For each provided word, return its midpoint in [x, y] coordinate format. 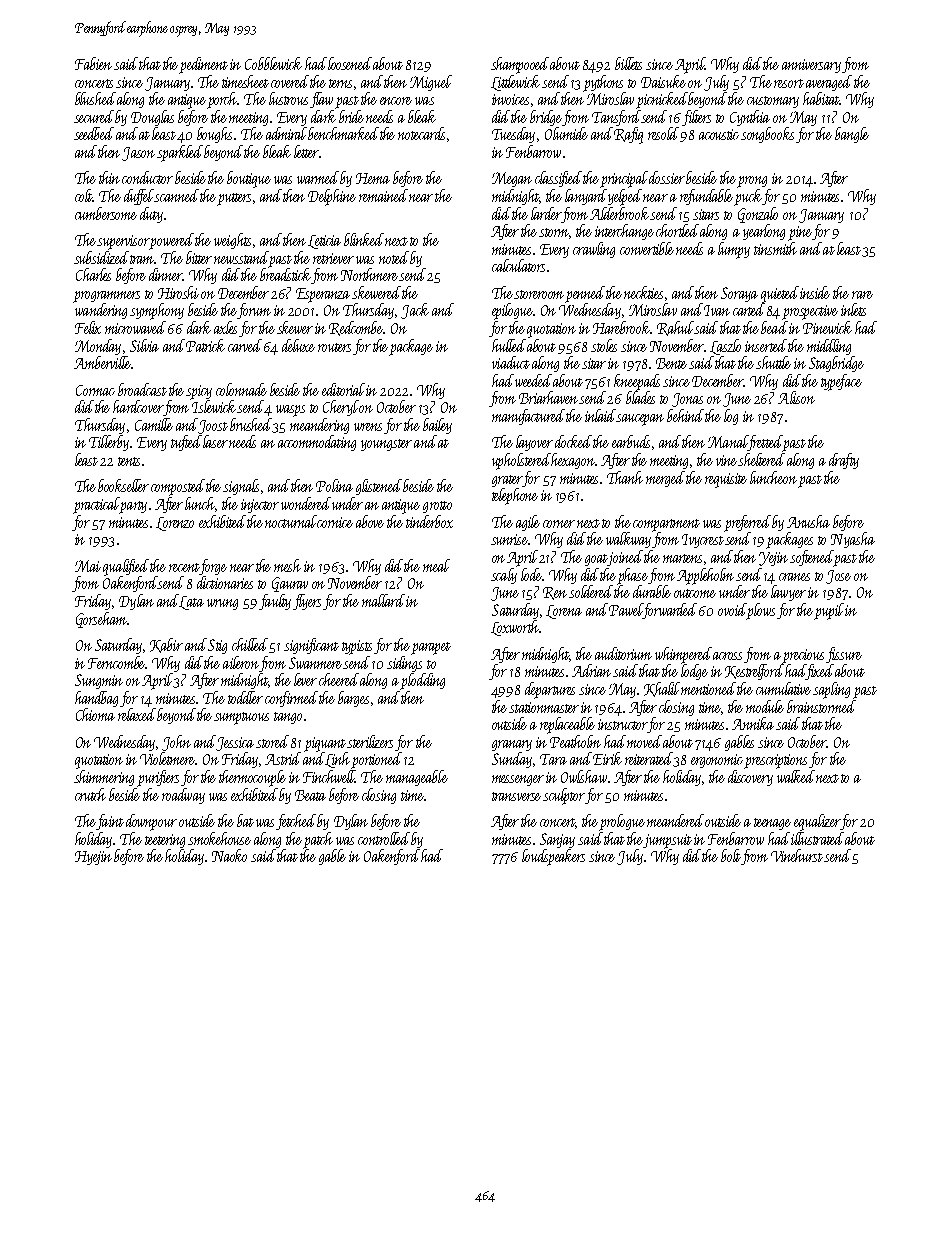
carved [245, 345]
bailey [437, 426]
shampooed [521, 65]
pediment [204, 65]
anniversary [811, 66]
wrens [368, 427]
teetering [165, 841]
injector [260, 506]
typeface [841, 382]
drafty [844, 461]
